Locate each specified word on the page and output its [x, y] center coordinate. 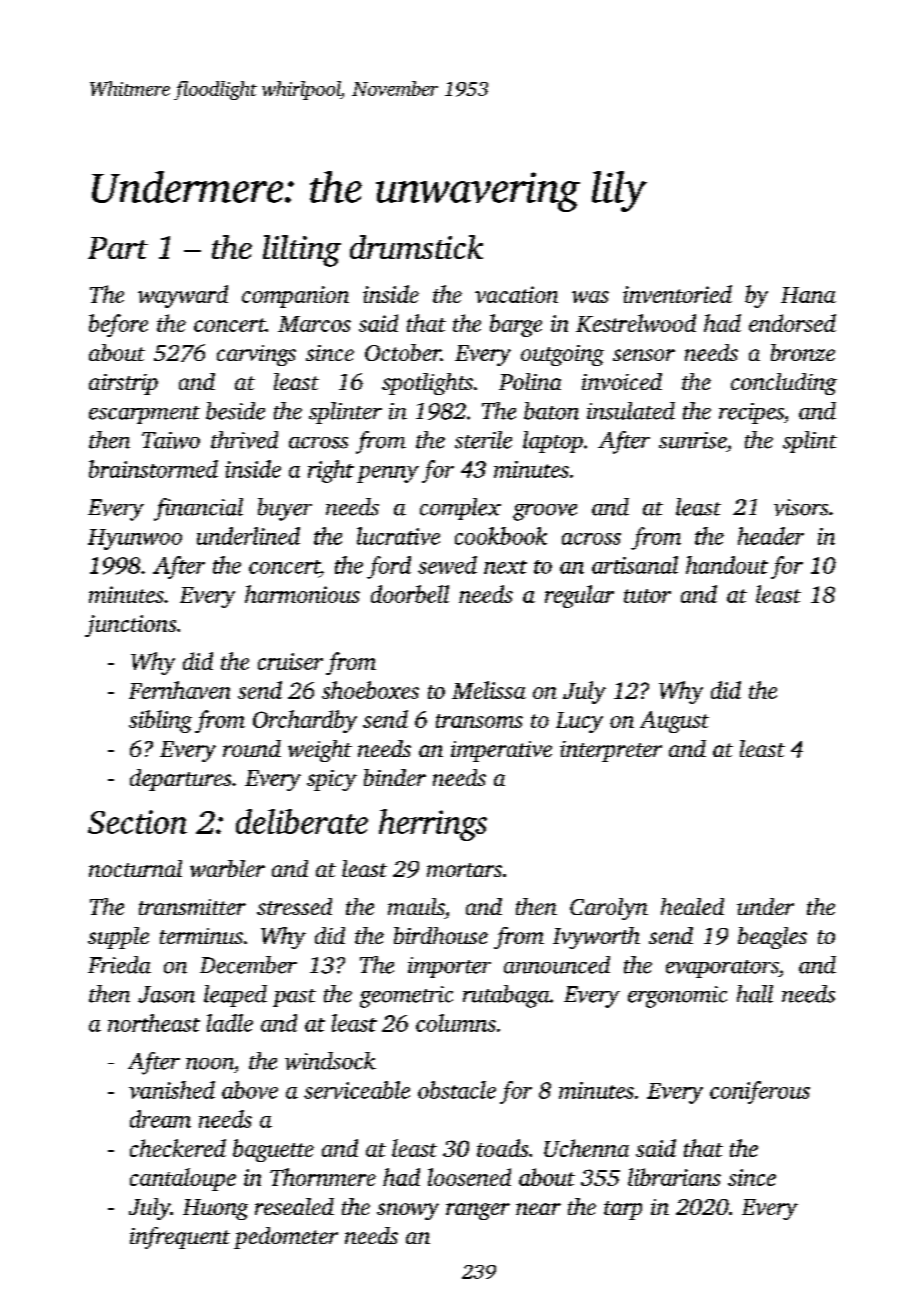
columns [456, 1023]
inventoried [677, 294]
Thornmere [323, 1177]
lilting [302, 251]
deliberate [302, 821]
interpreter [611, 751]
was [590, 297]
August [674, 722]
